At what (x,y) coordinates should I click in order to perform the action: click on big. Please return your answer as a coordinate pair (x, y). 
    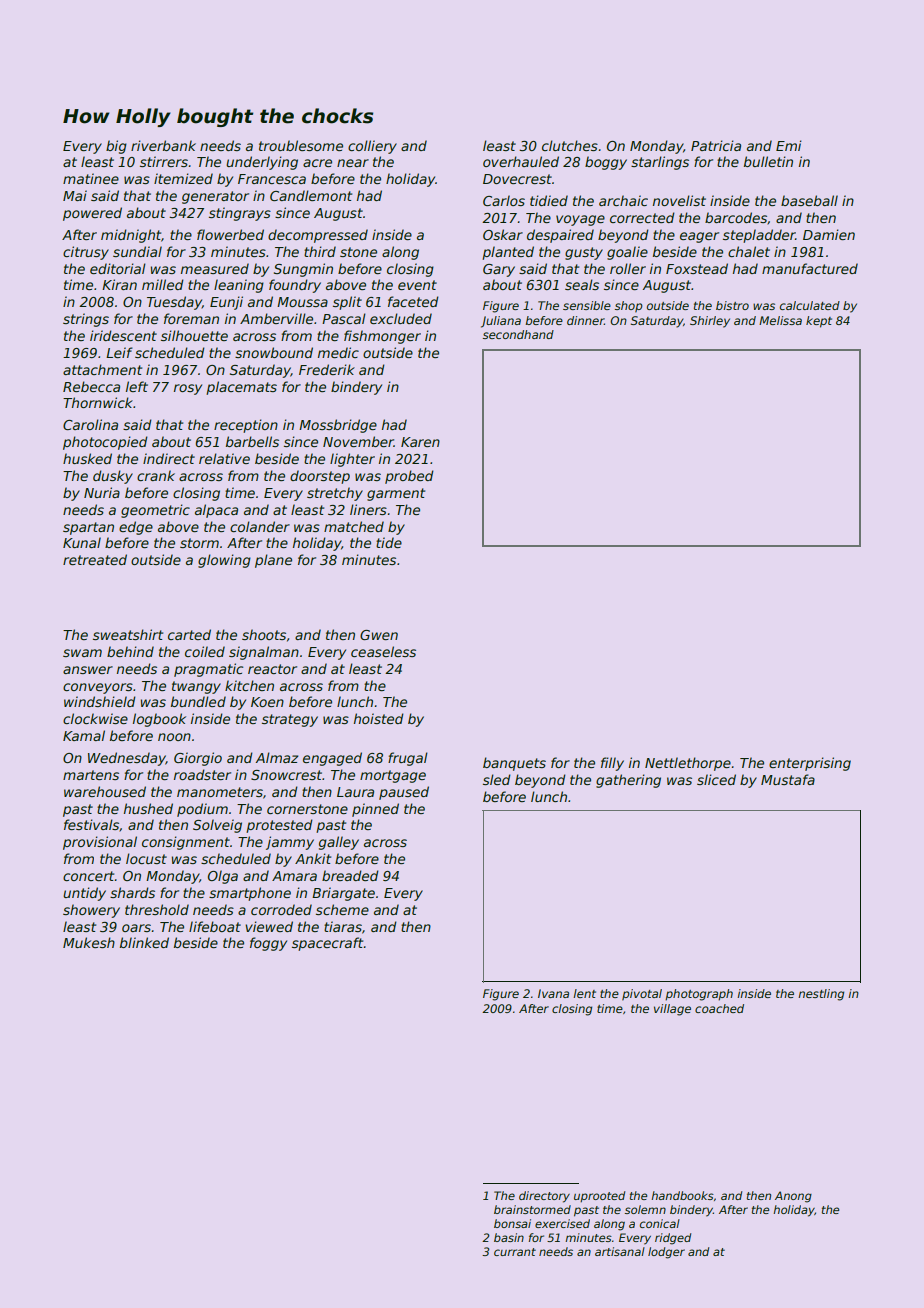
    Looking at the image, I should click on (116, 147).
